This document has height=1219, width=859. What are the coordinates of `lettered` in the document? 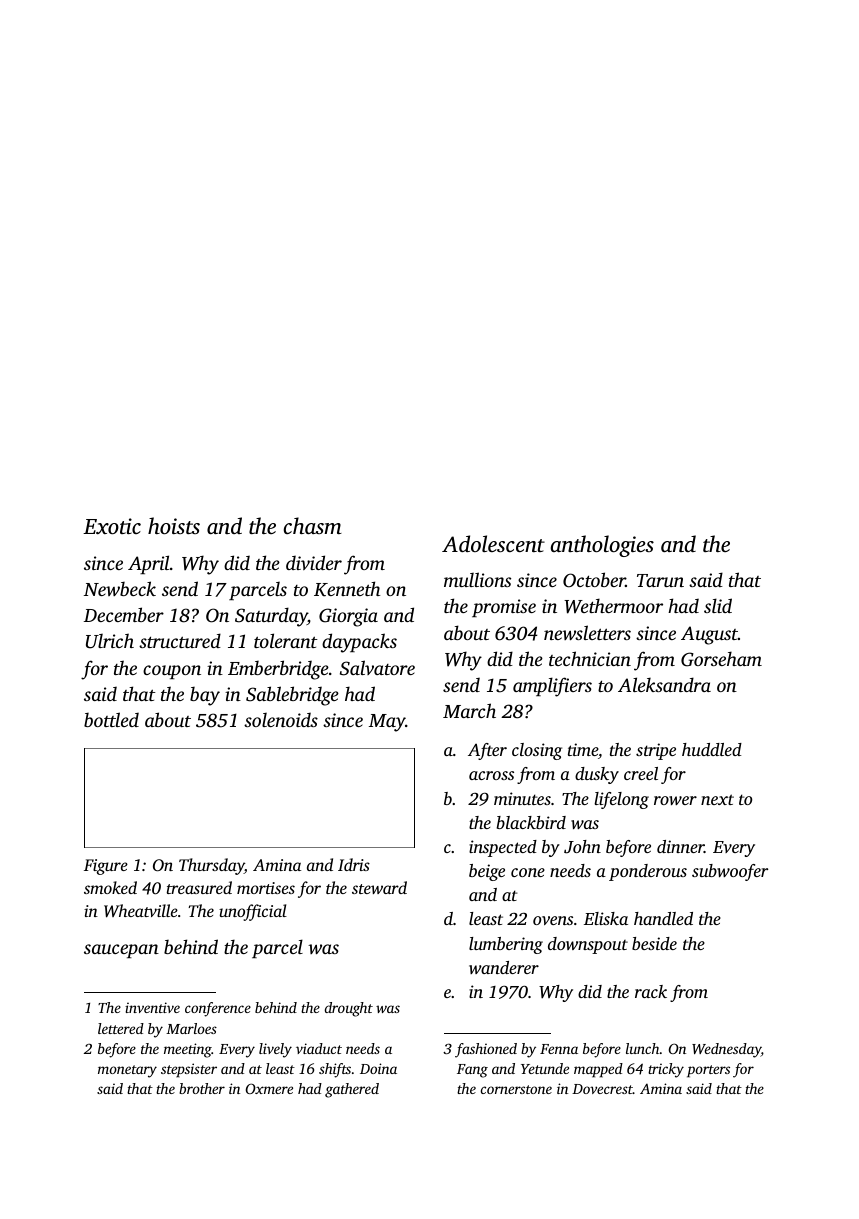 It's located at (121, 1028).
